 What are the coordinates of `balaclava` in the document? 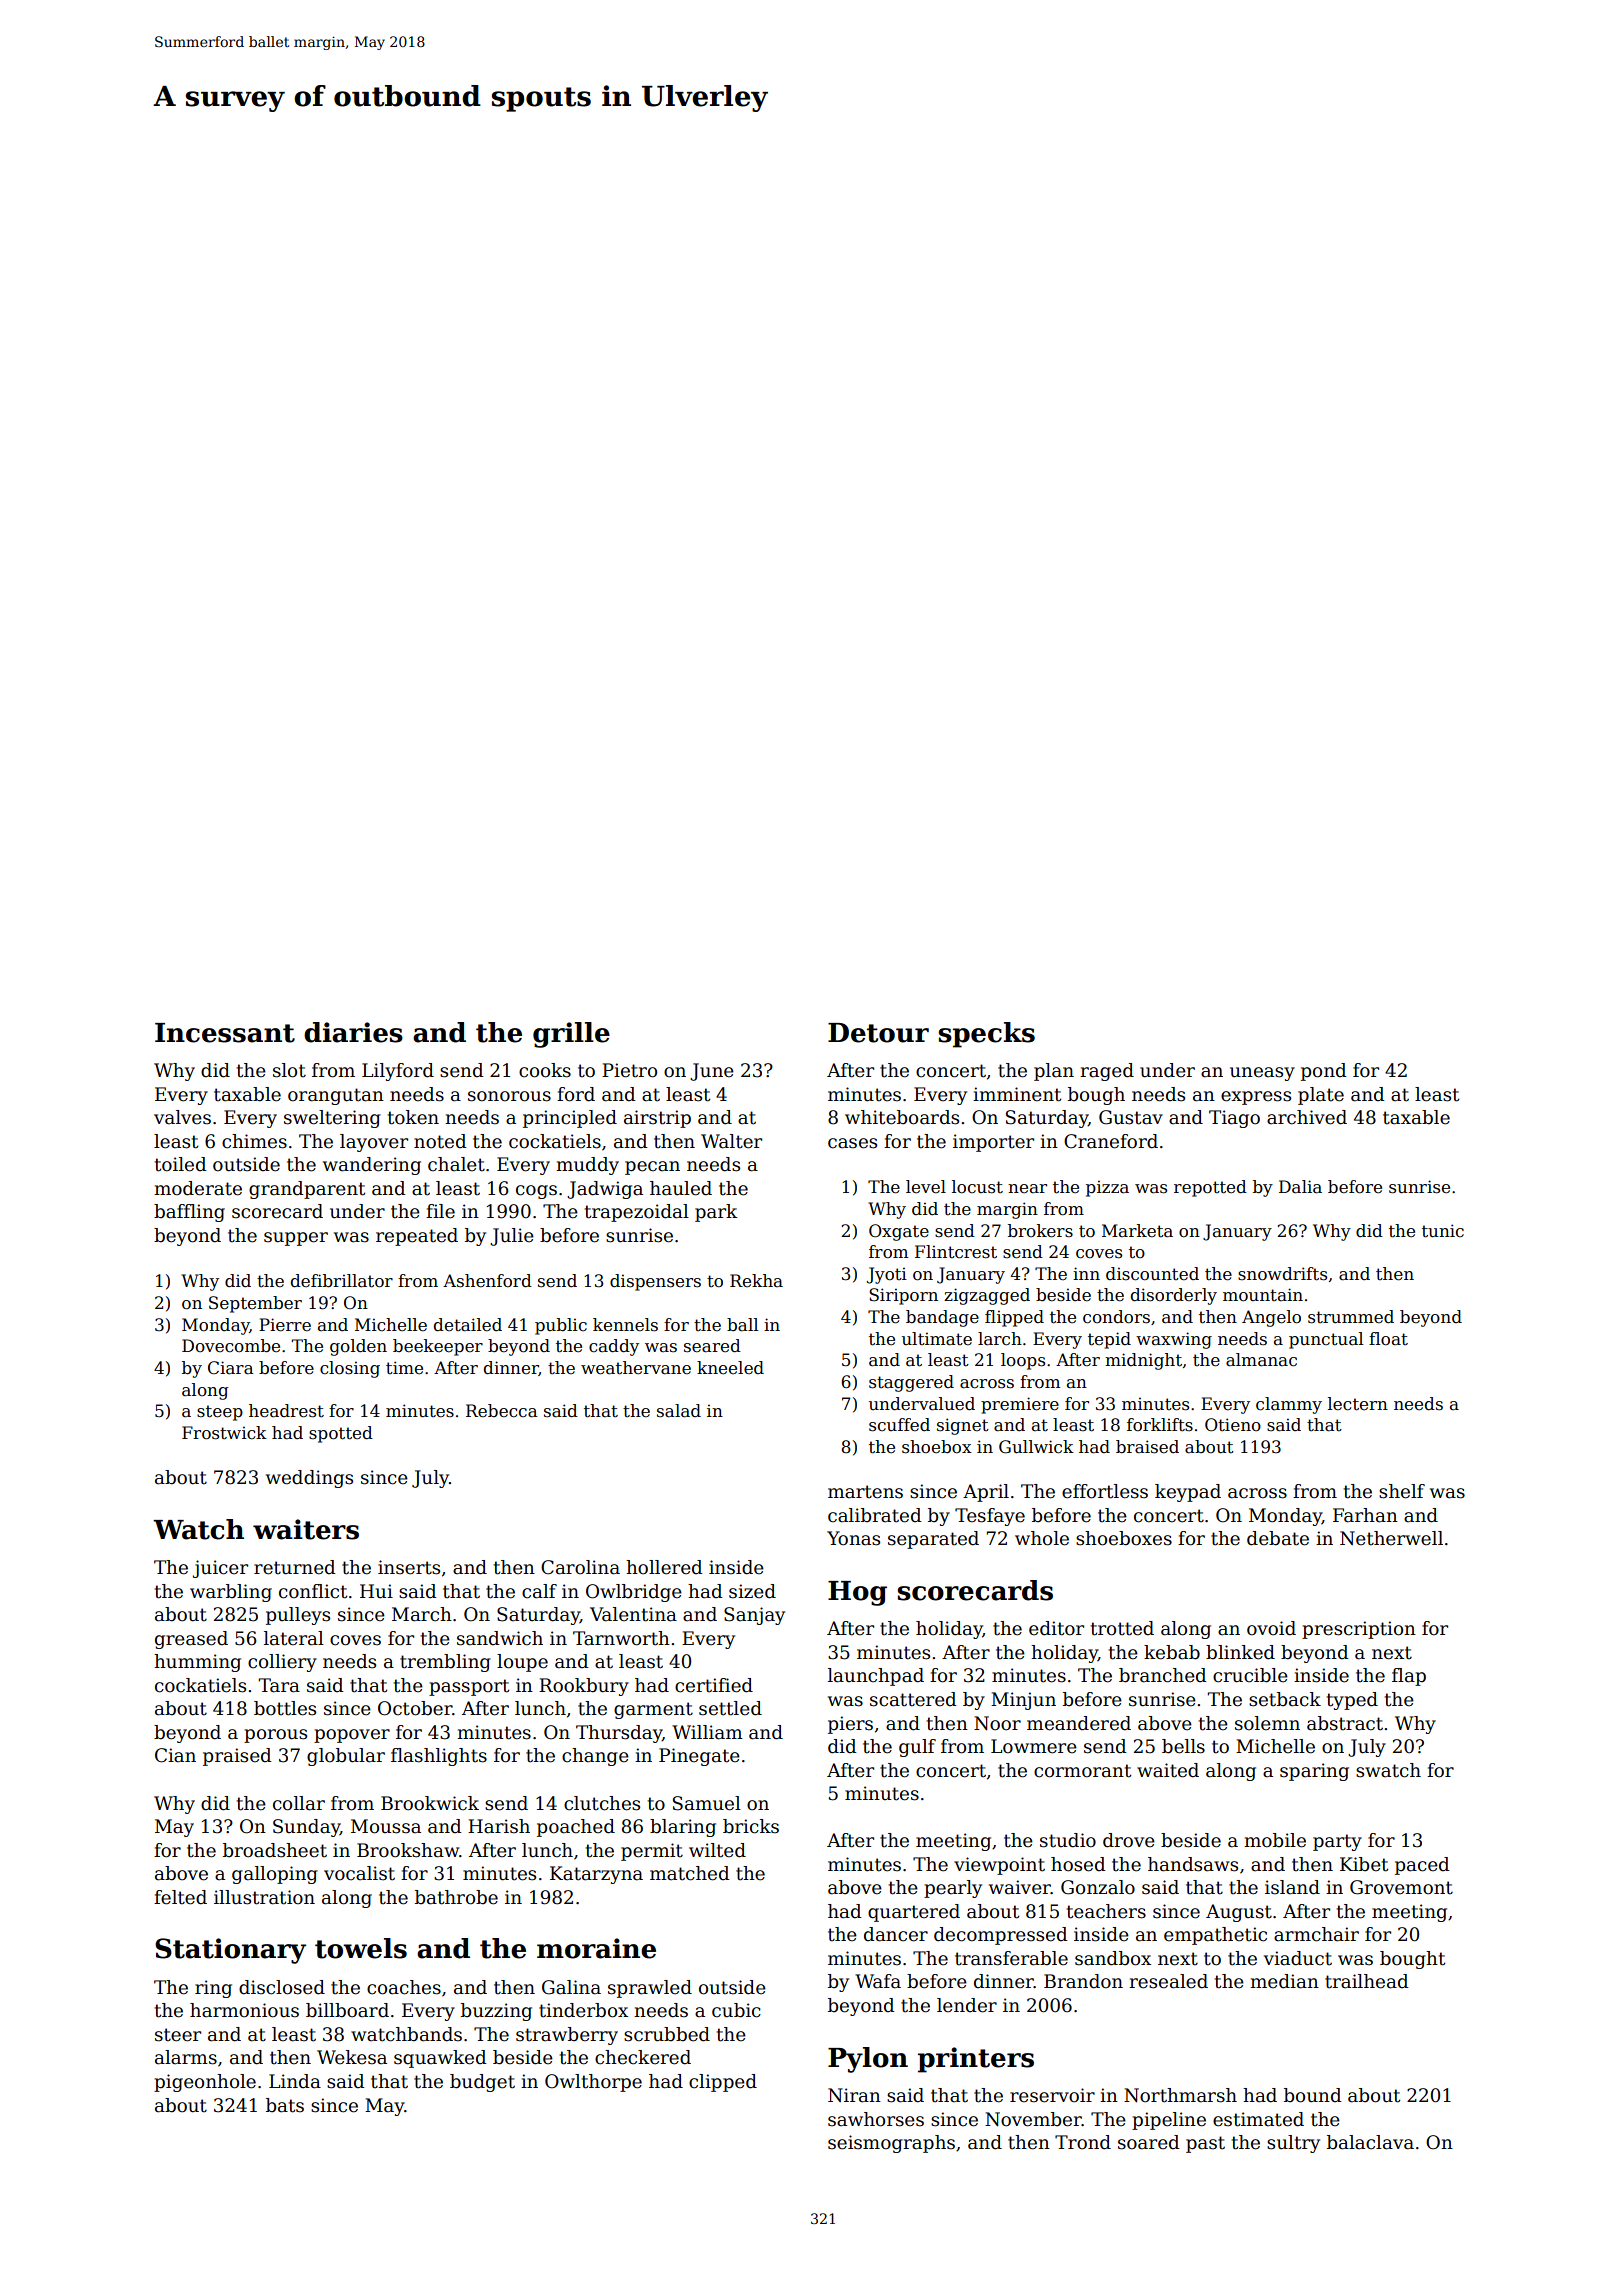 It's located at (1370, 2142).
